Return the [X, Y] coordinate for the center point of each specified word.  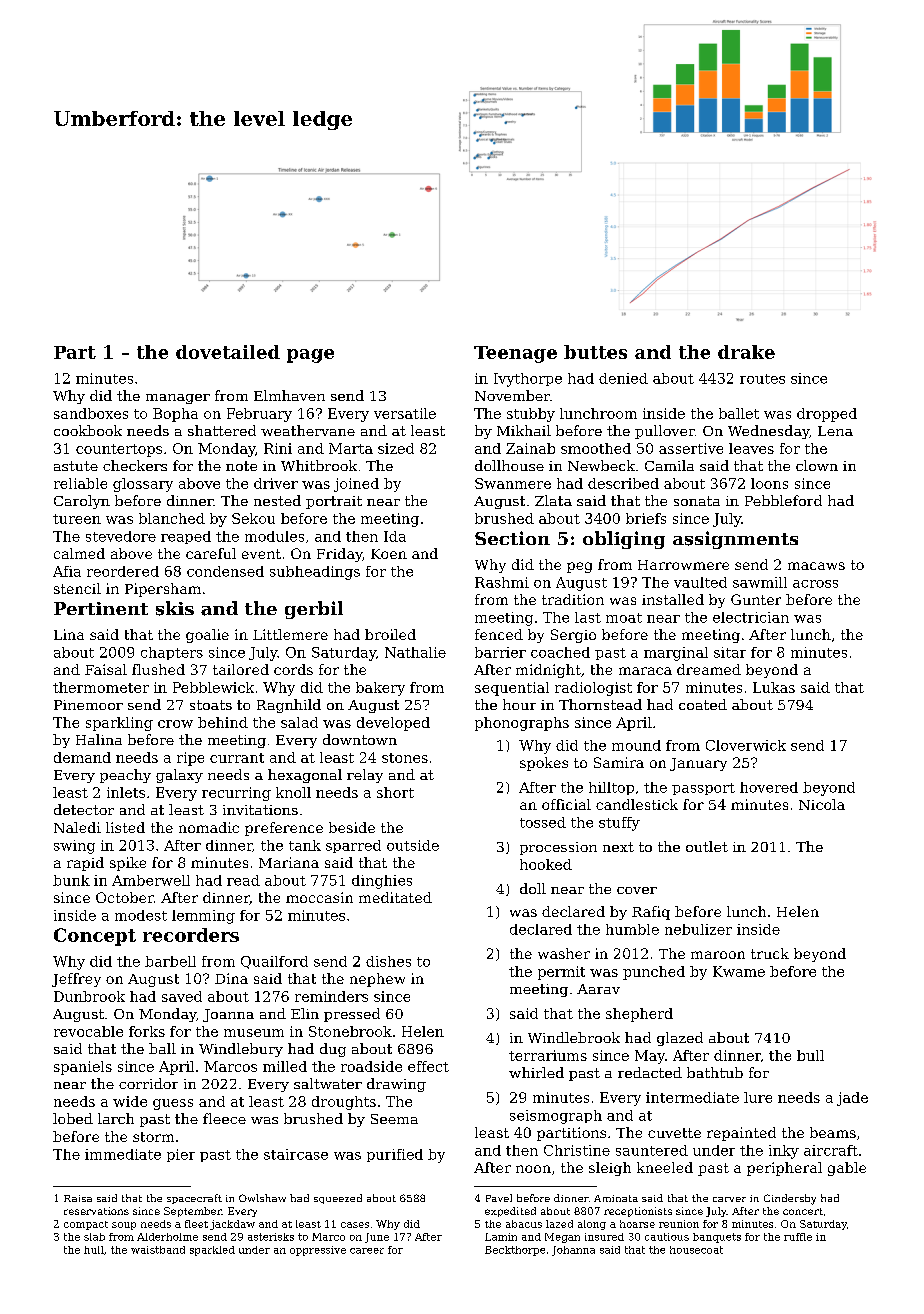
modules [274, 536]
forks [147, 1031]
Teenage [515, 354]
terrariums [548, 1055]
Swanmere [513, 483]
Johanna [573, 1251]
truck [770, 953]
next [618, 847]
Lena [835, 431]
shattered [222, 430]
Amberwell [151, 880]
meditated [395, 897]
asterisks [271, 1237]
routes [762, 379]
